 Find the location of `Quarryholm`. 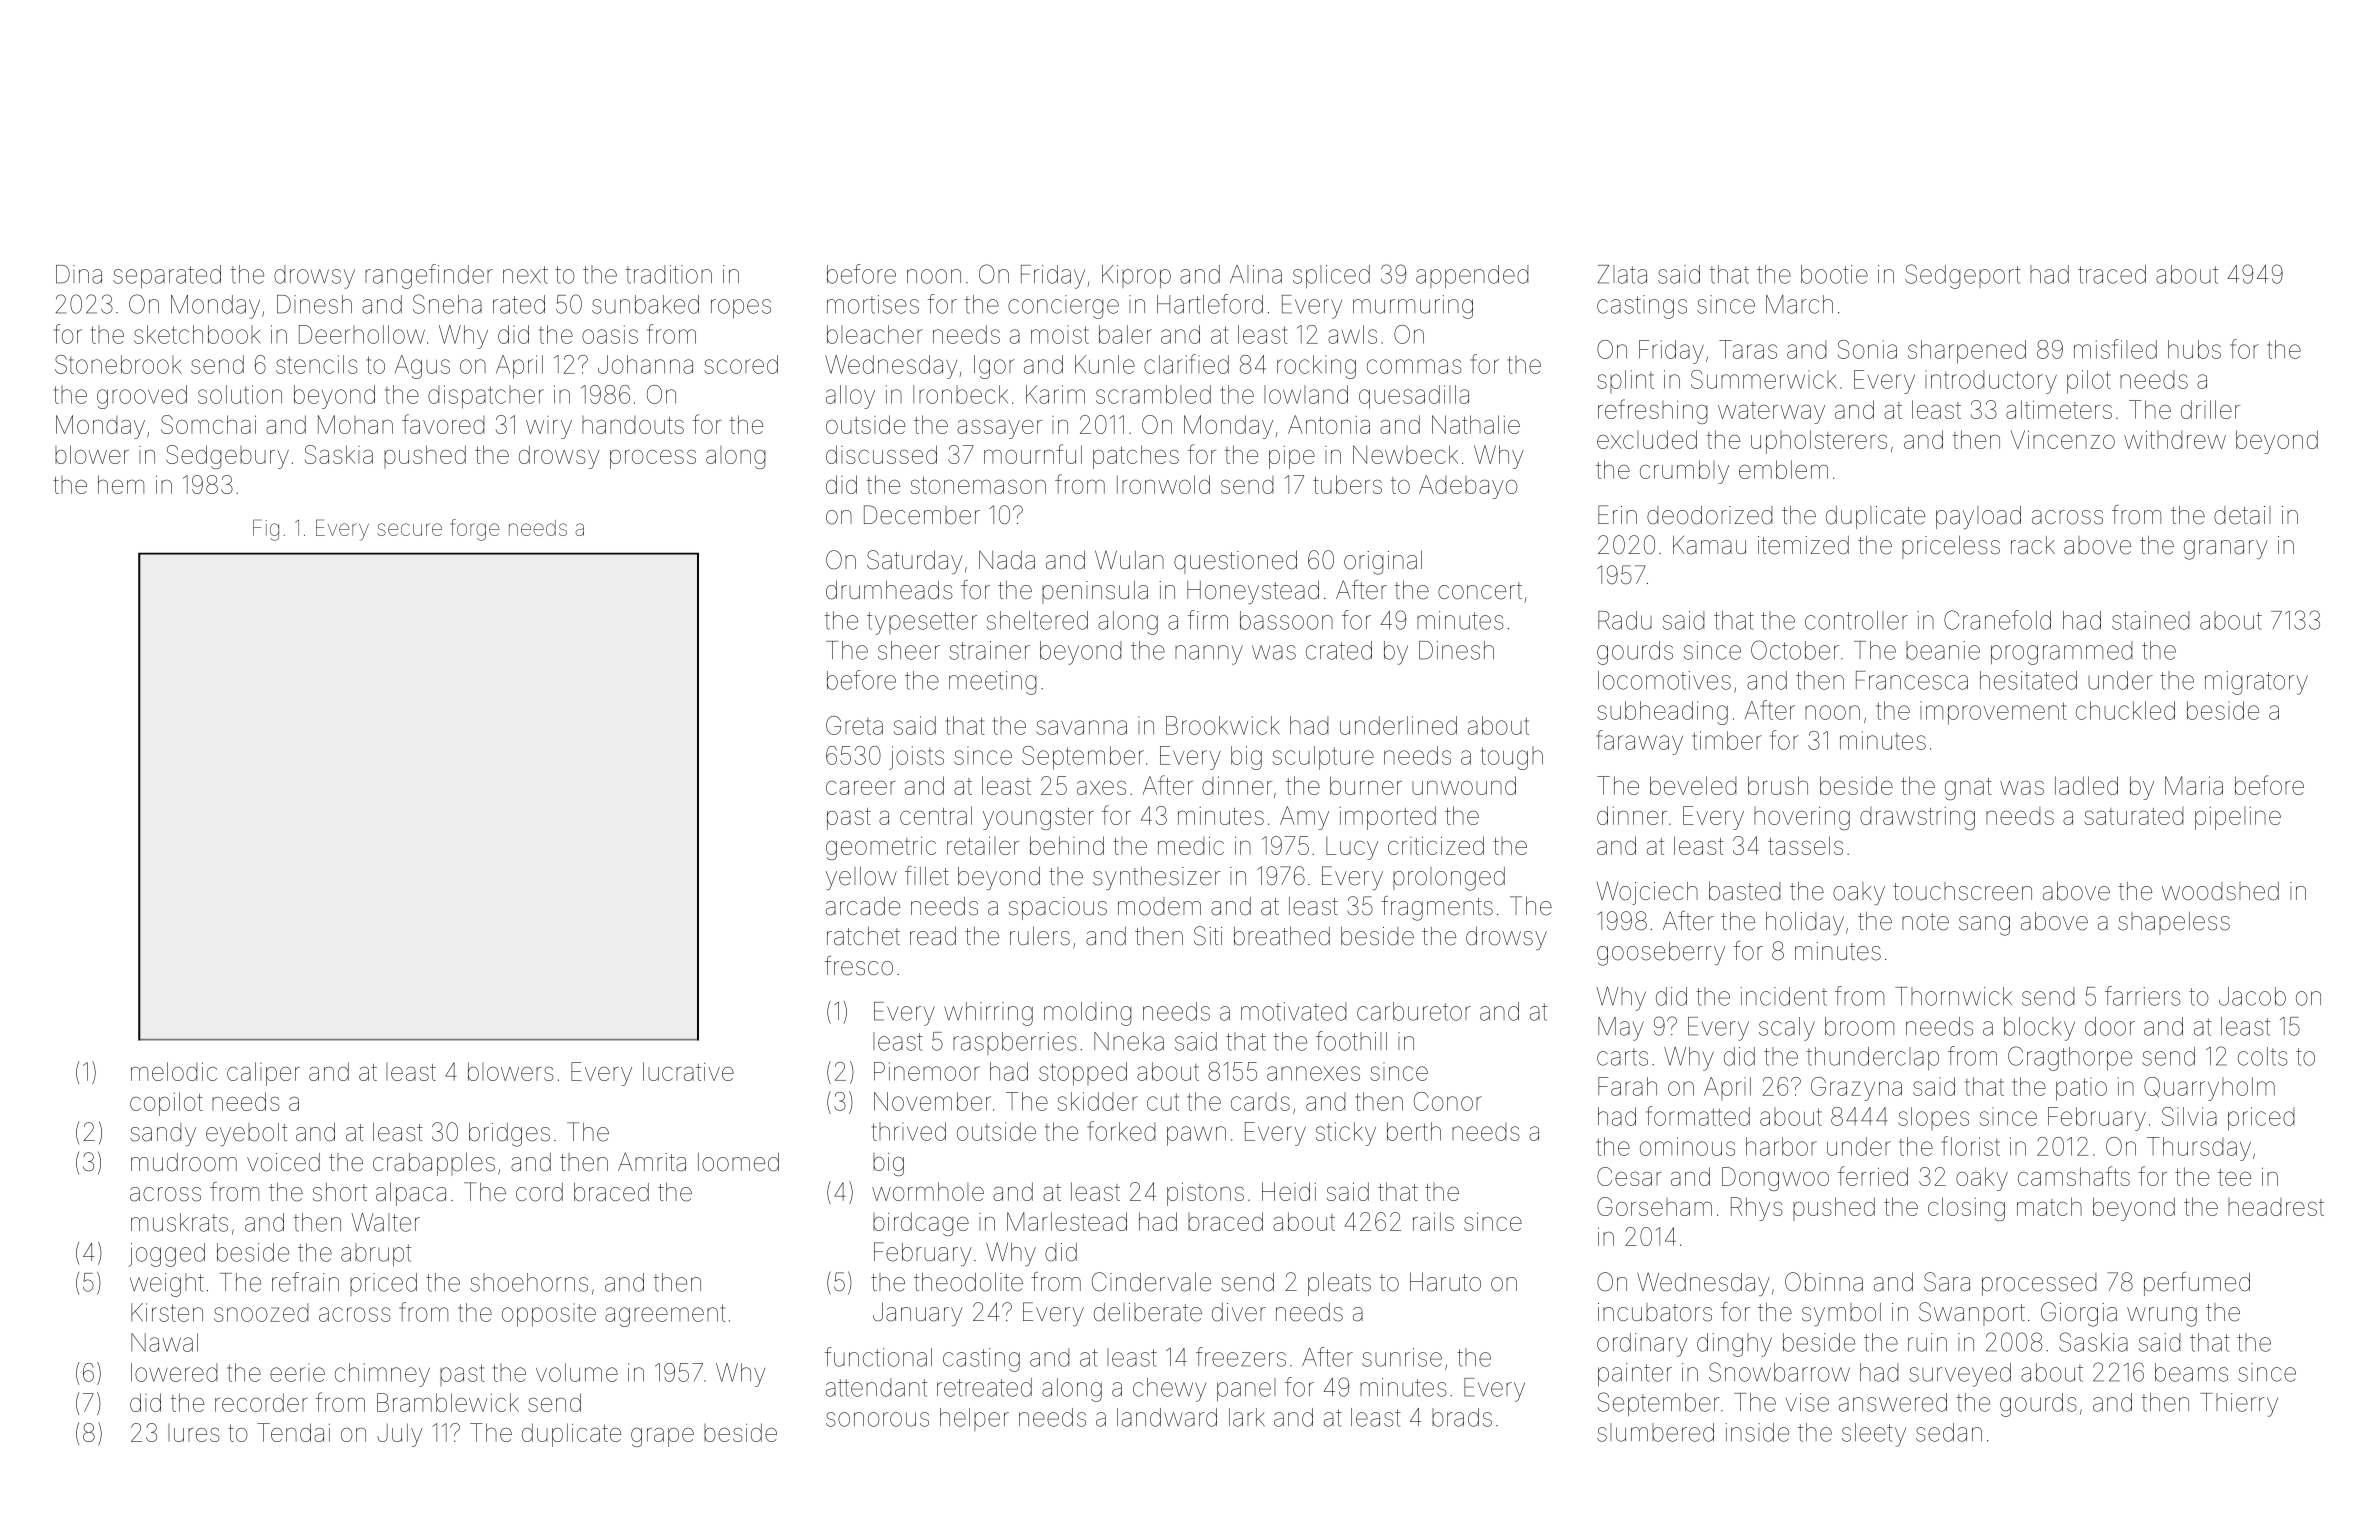

Quarryholm is located at coordinates (2209, 1089).
